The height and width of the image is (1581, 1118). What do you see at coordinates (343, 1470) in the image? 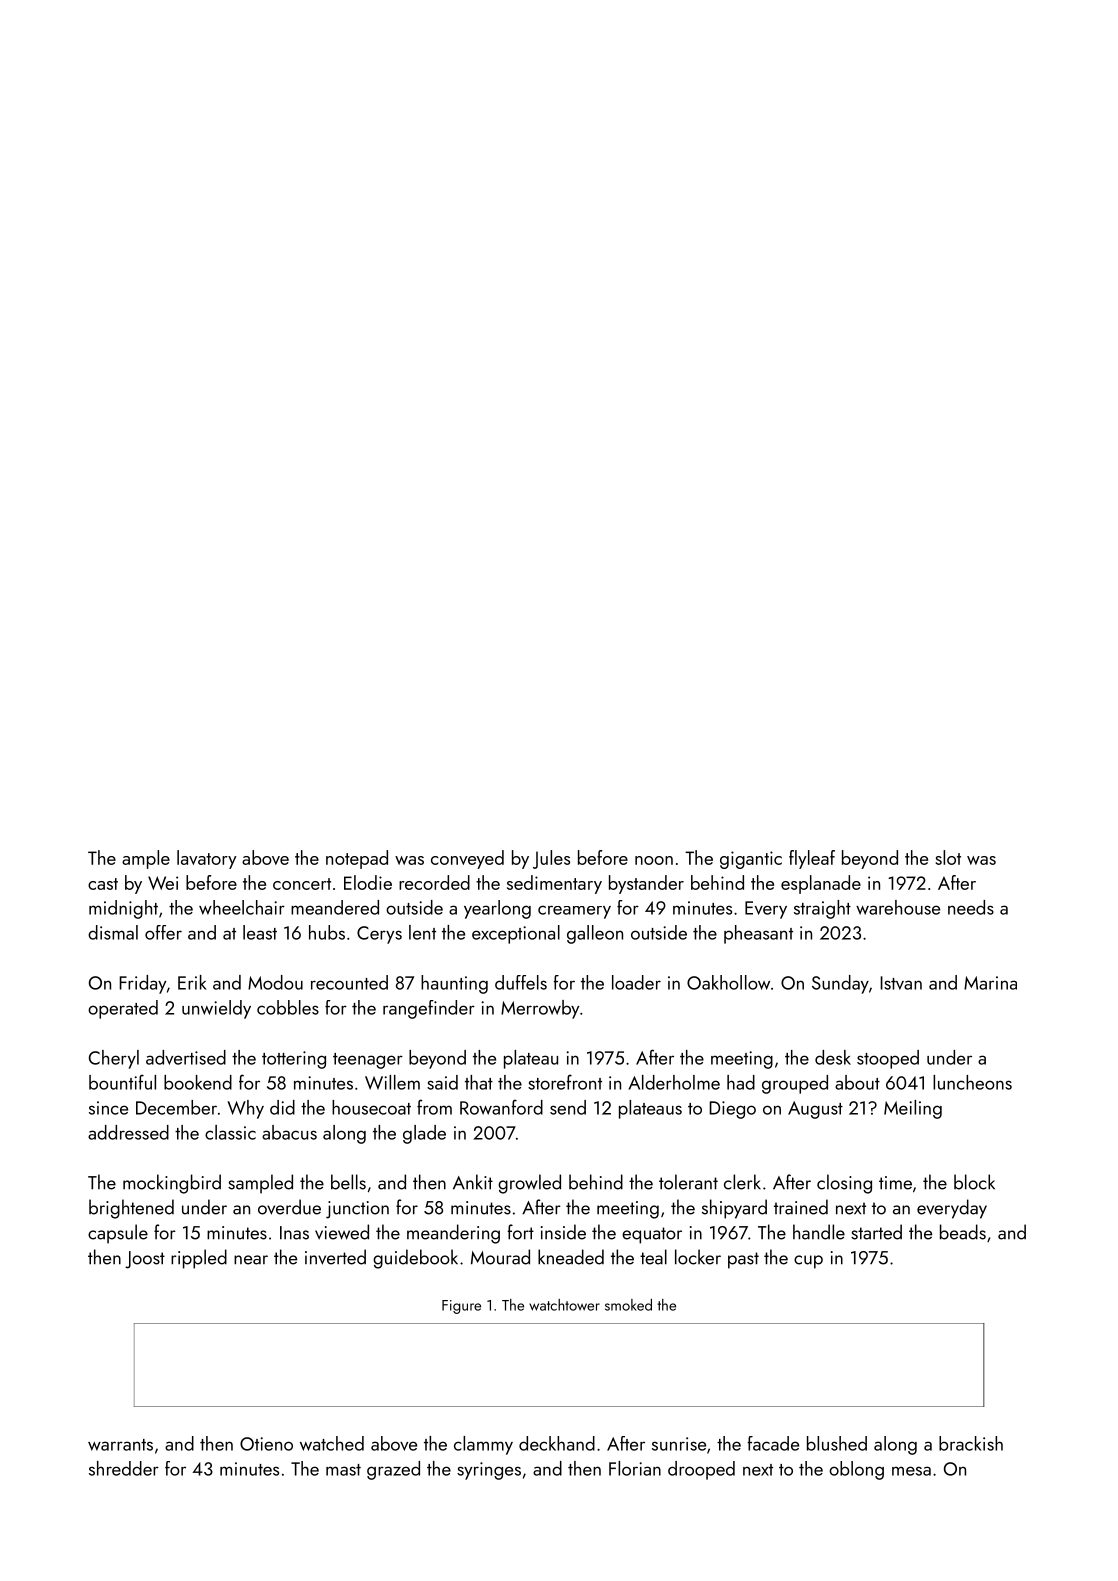
I see `mast` at bounding box center [343, 1470].
